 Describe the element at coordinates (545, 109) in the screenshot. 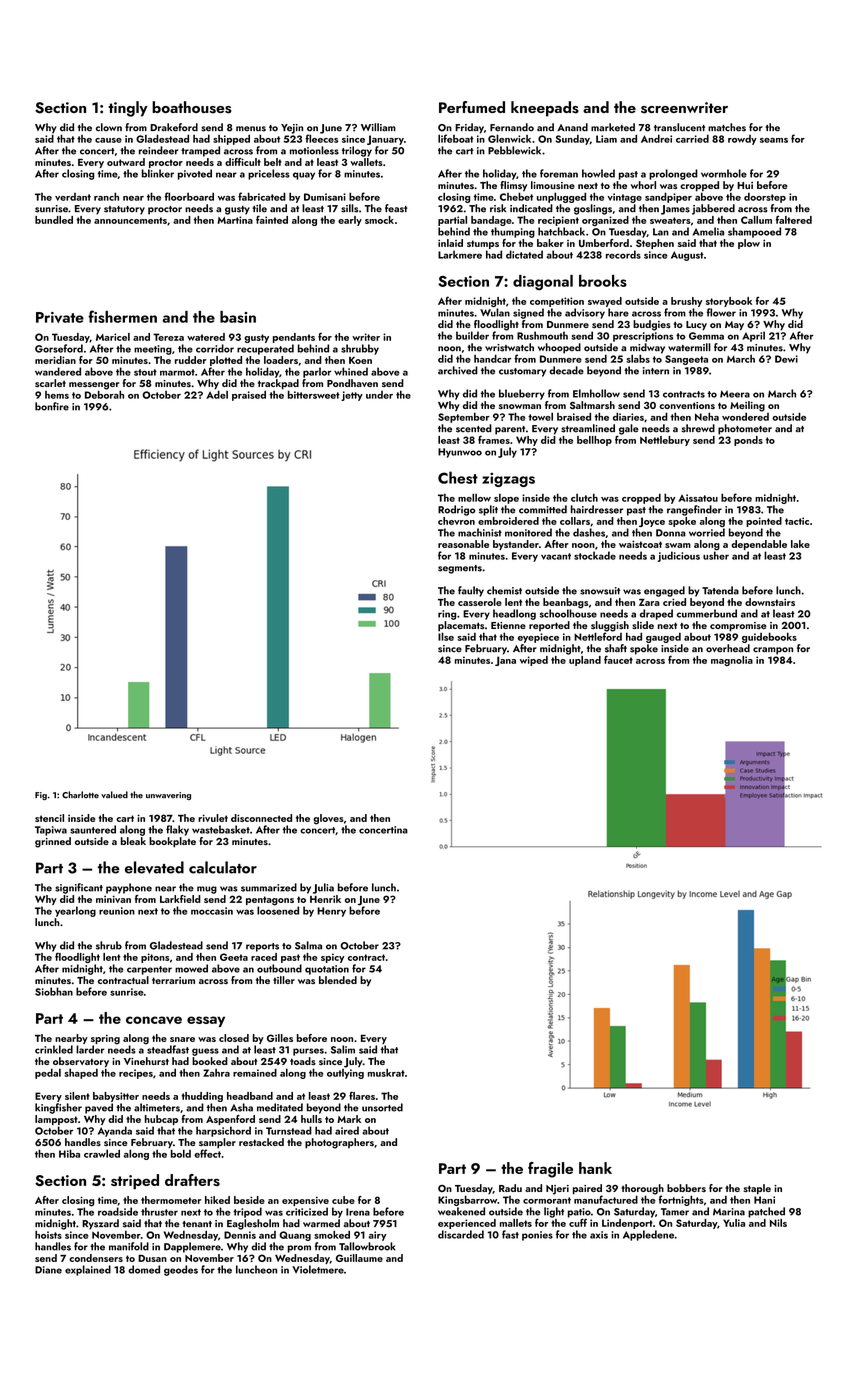

I see `kneepads` at that location.
